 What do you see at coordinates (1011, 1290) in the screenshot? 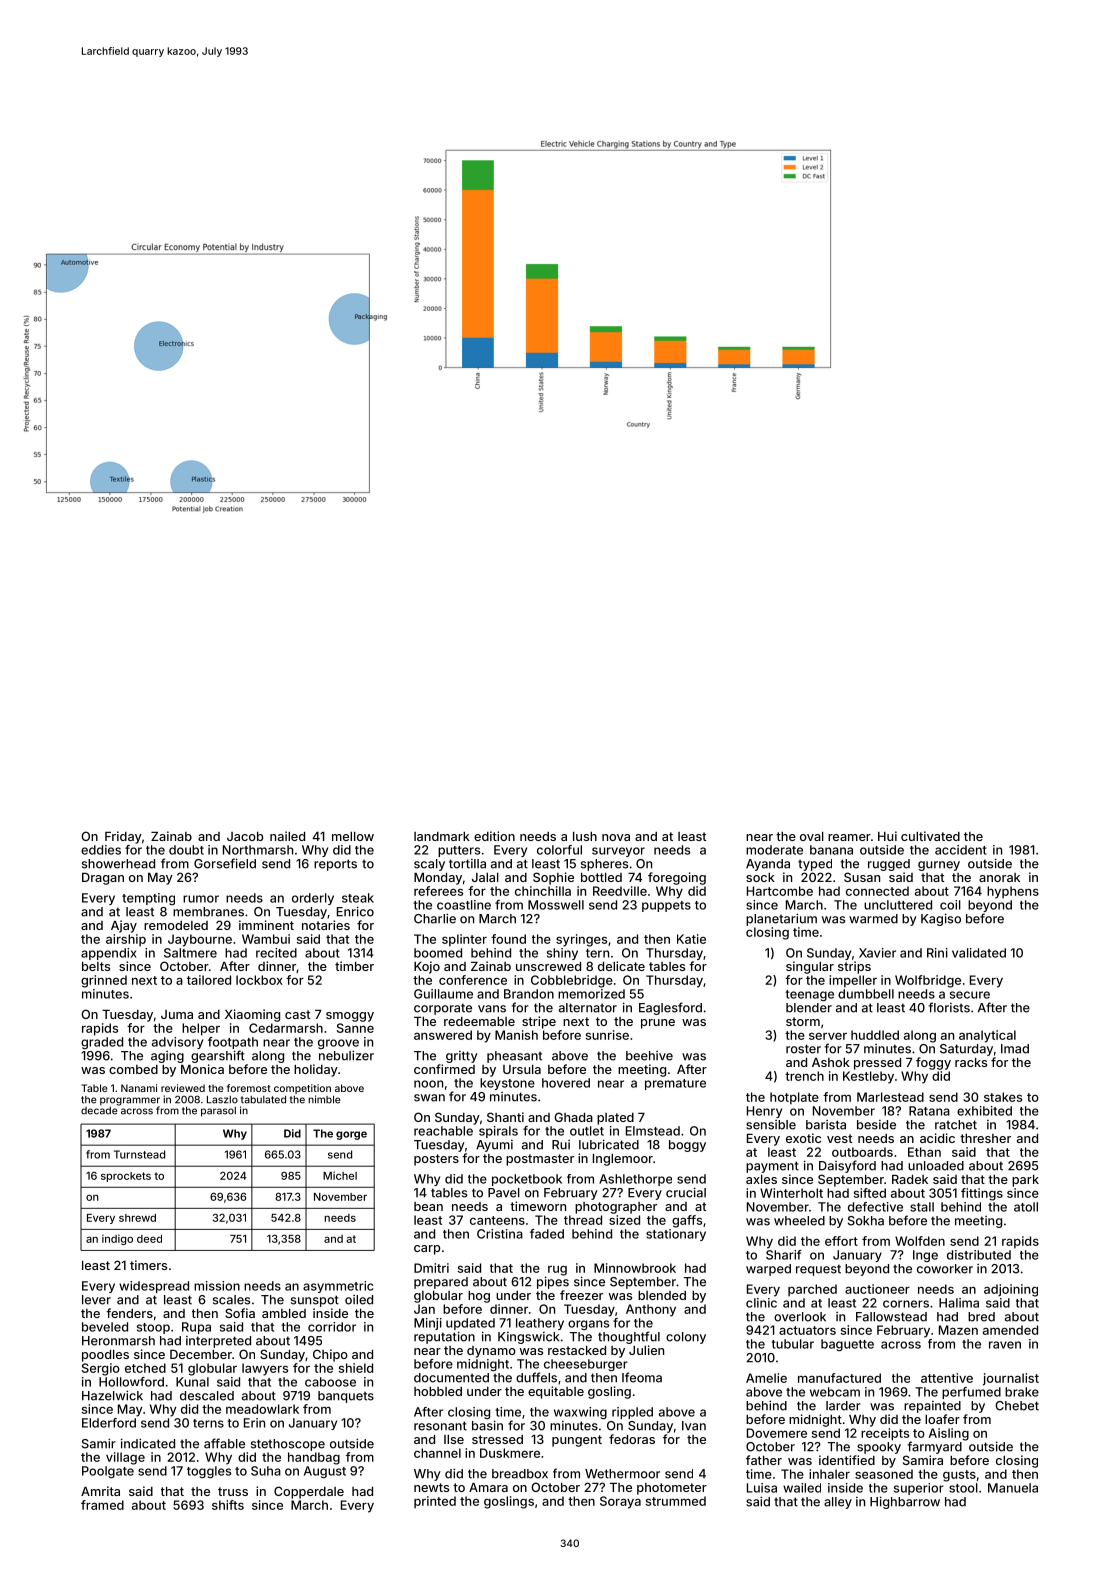
I see `adjoining` at bounding box center [1011, 1290].
